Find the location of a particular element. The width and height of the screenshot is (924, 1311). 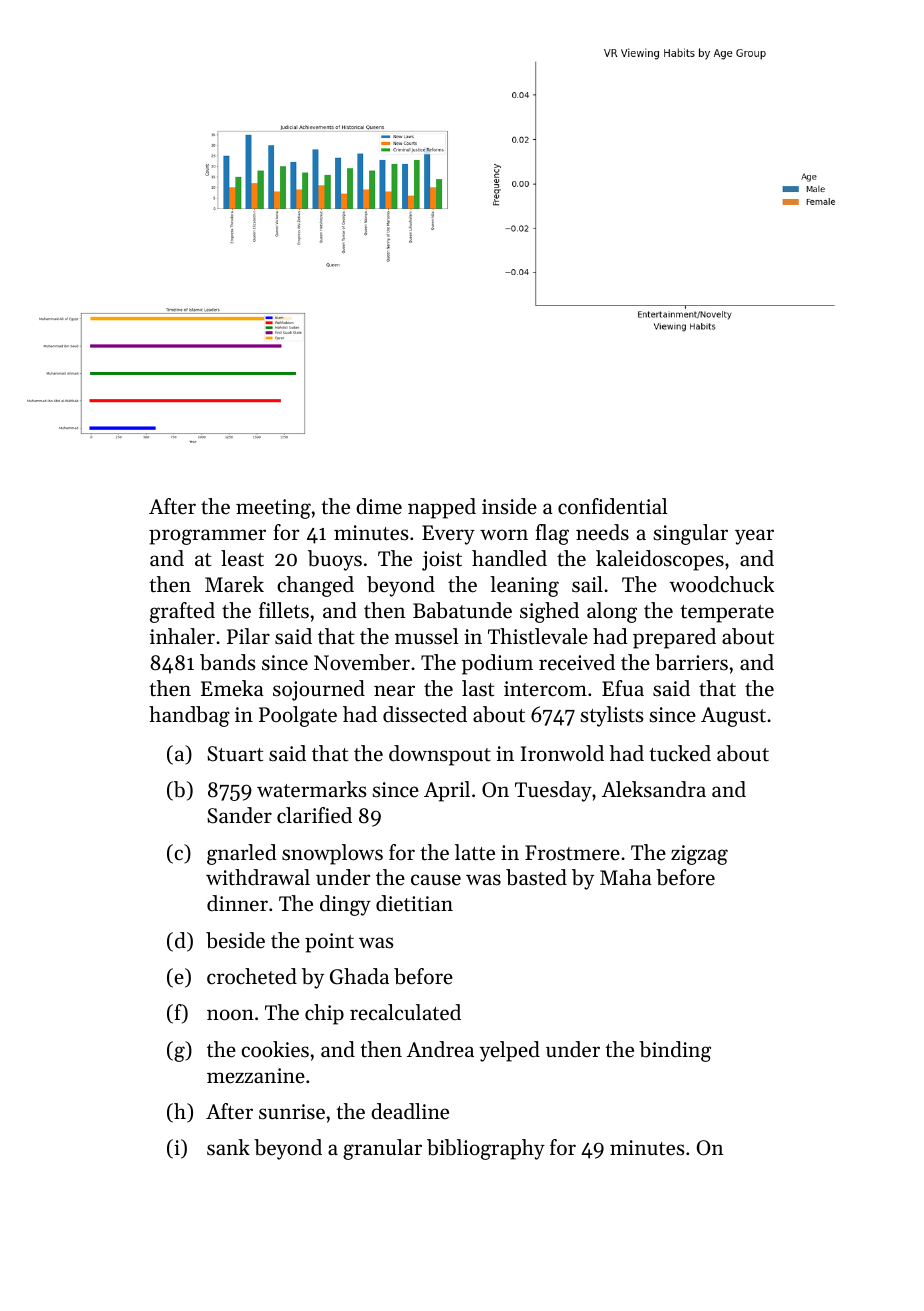

dissected is located at coordinates (425, 714).
